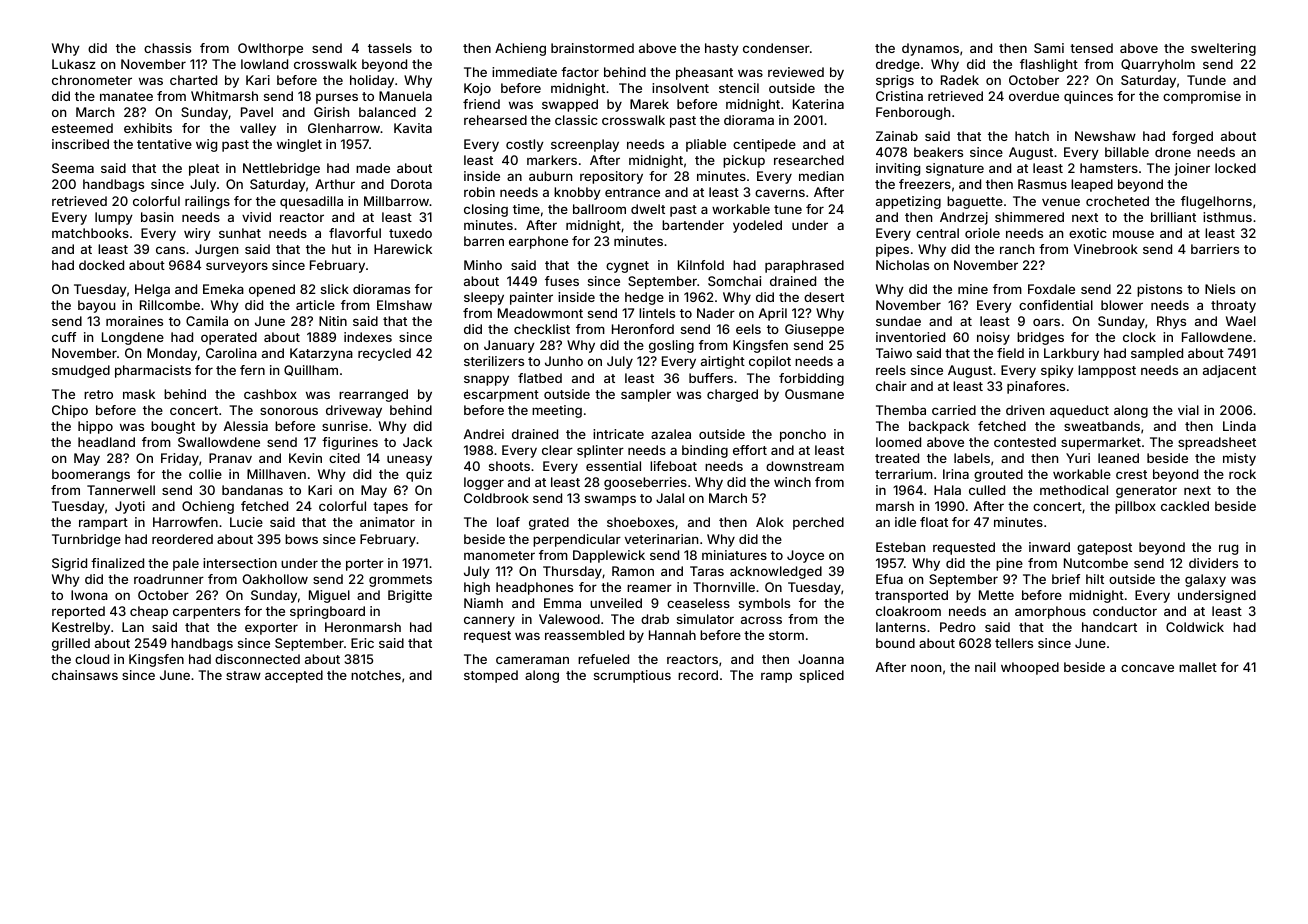  I want to click on chainsaws, so click(85, 675).
